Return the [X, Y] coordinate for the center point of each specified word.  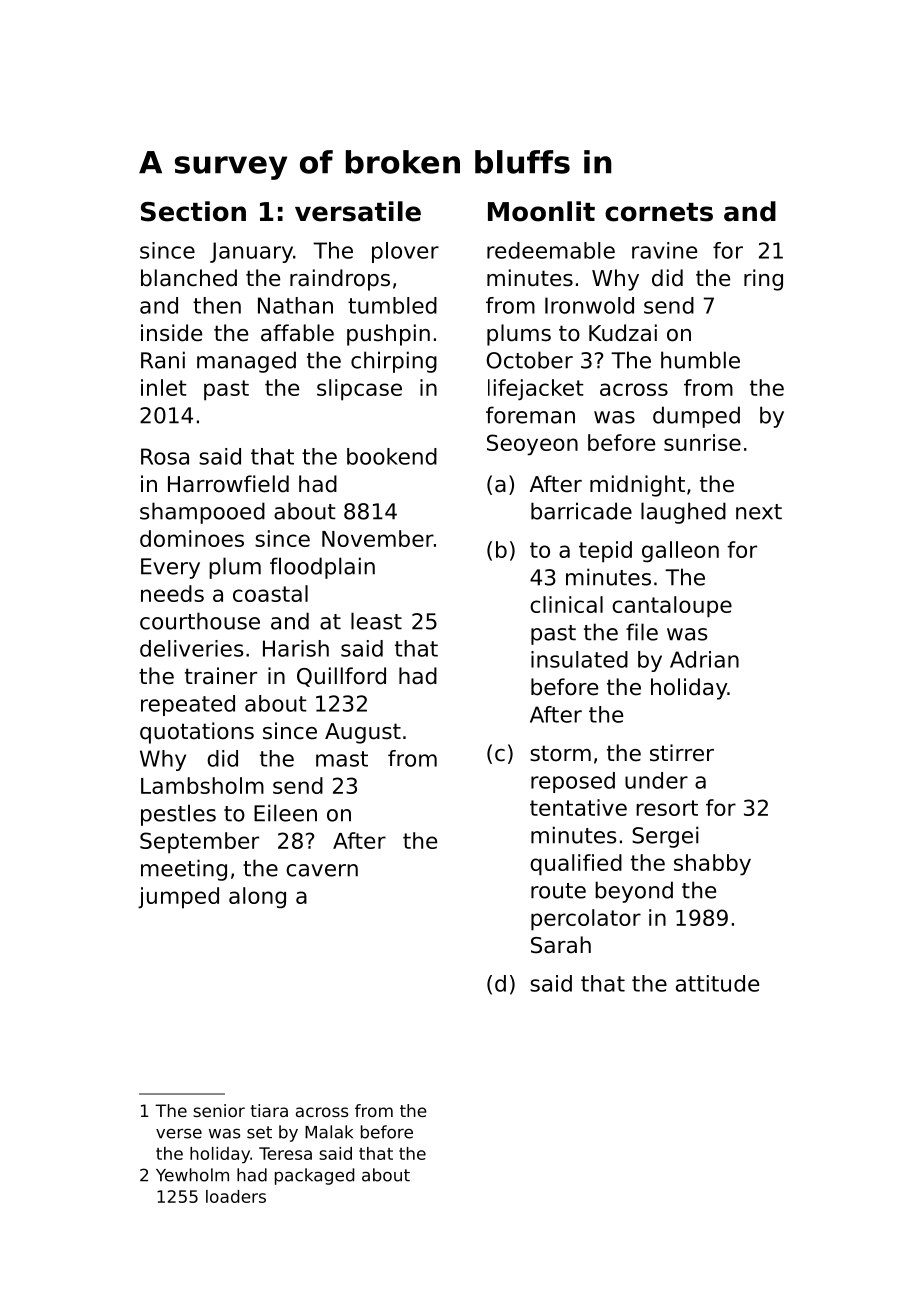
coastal [270, 593]
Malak [329, 1132]
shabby [712, 865]
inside [171, 333]
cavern [322, 870]
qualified [576, 865]
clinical [566, 604]
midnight [637, 486]
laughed [683, 513]
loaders [236, 1196]
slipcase [359, 390]
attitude [717, 983]
